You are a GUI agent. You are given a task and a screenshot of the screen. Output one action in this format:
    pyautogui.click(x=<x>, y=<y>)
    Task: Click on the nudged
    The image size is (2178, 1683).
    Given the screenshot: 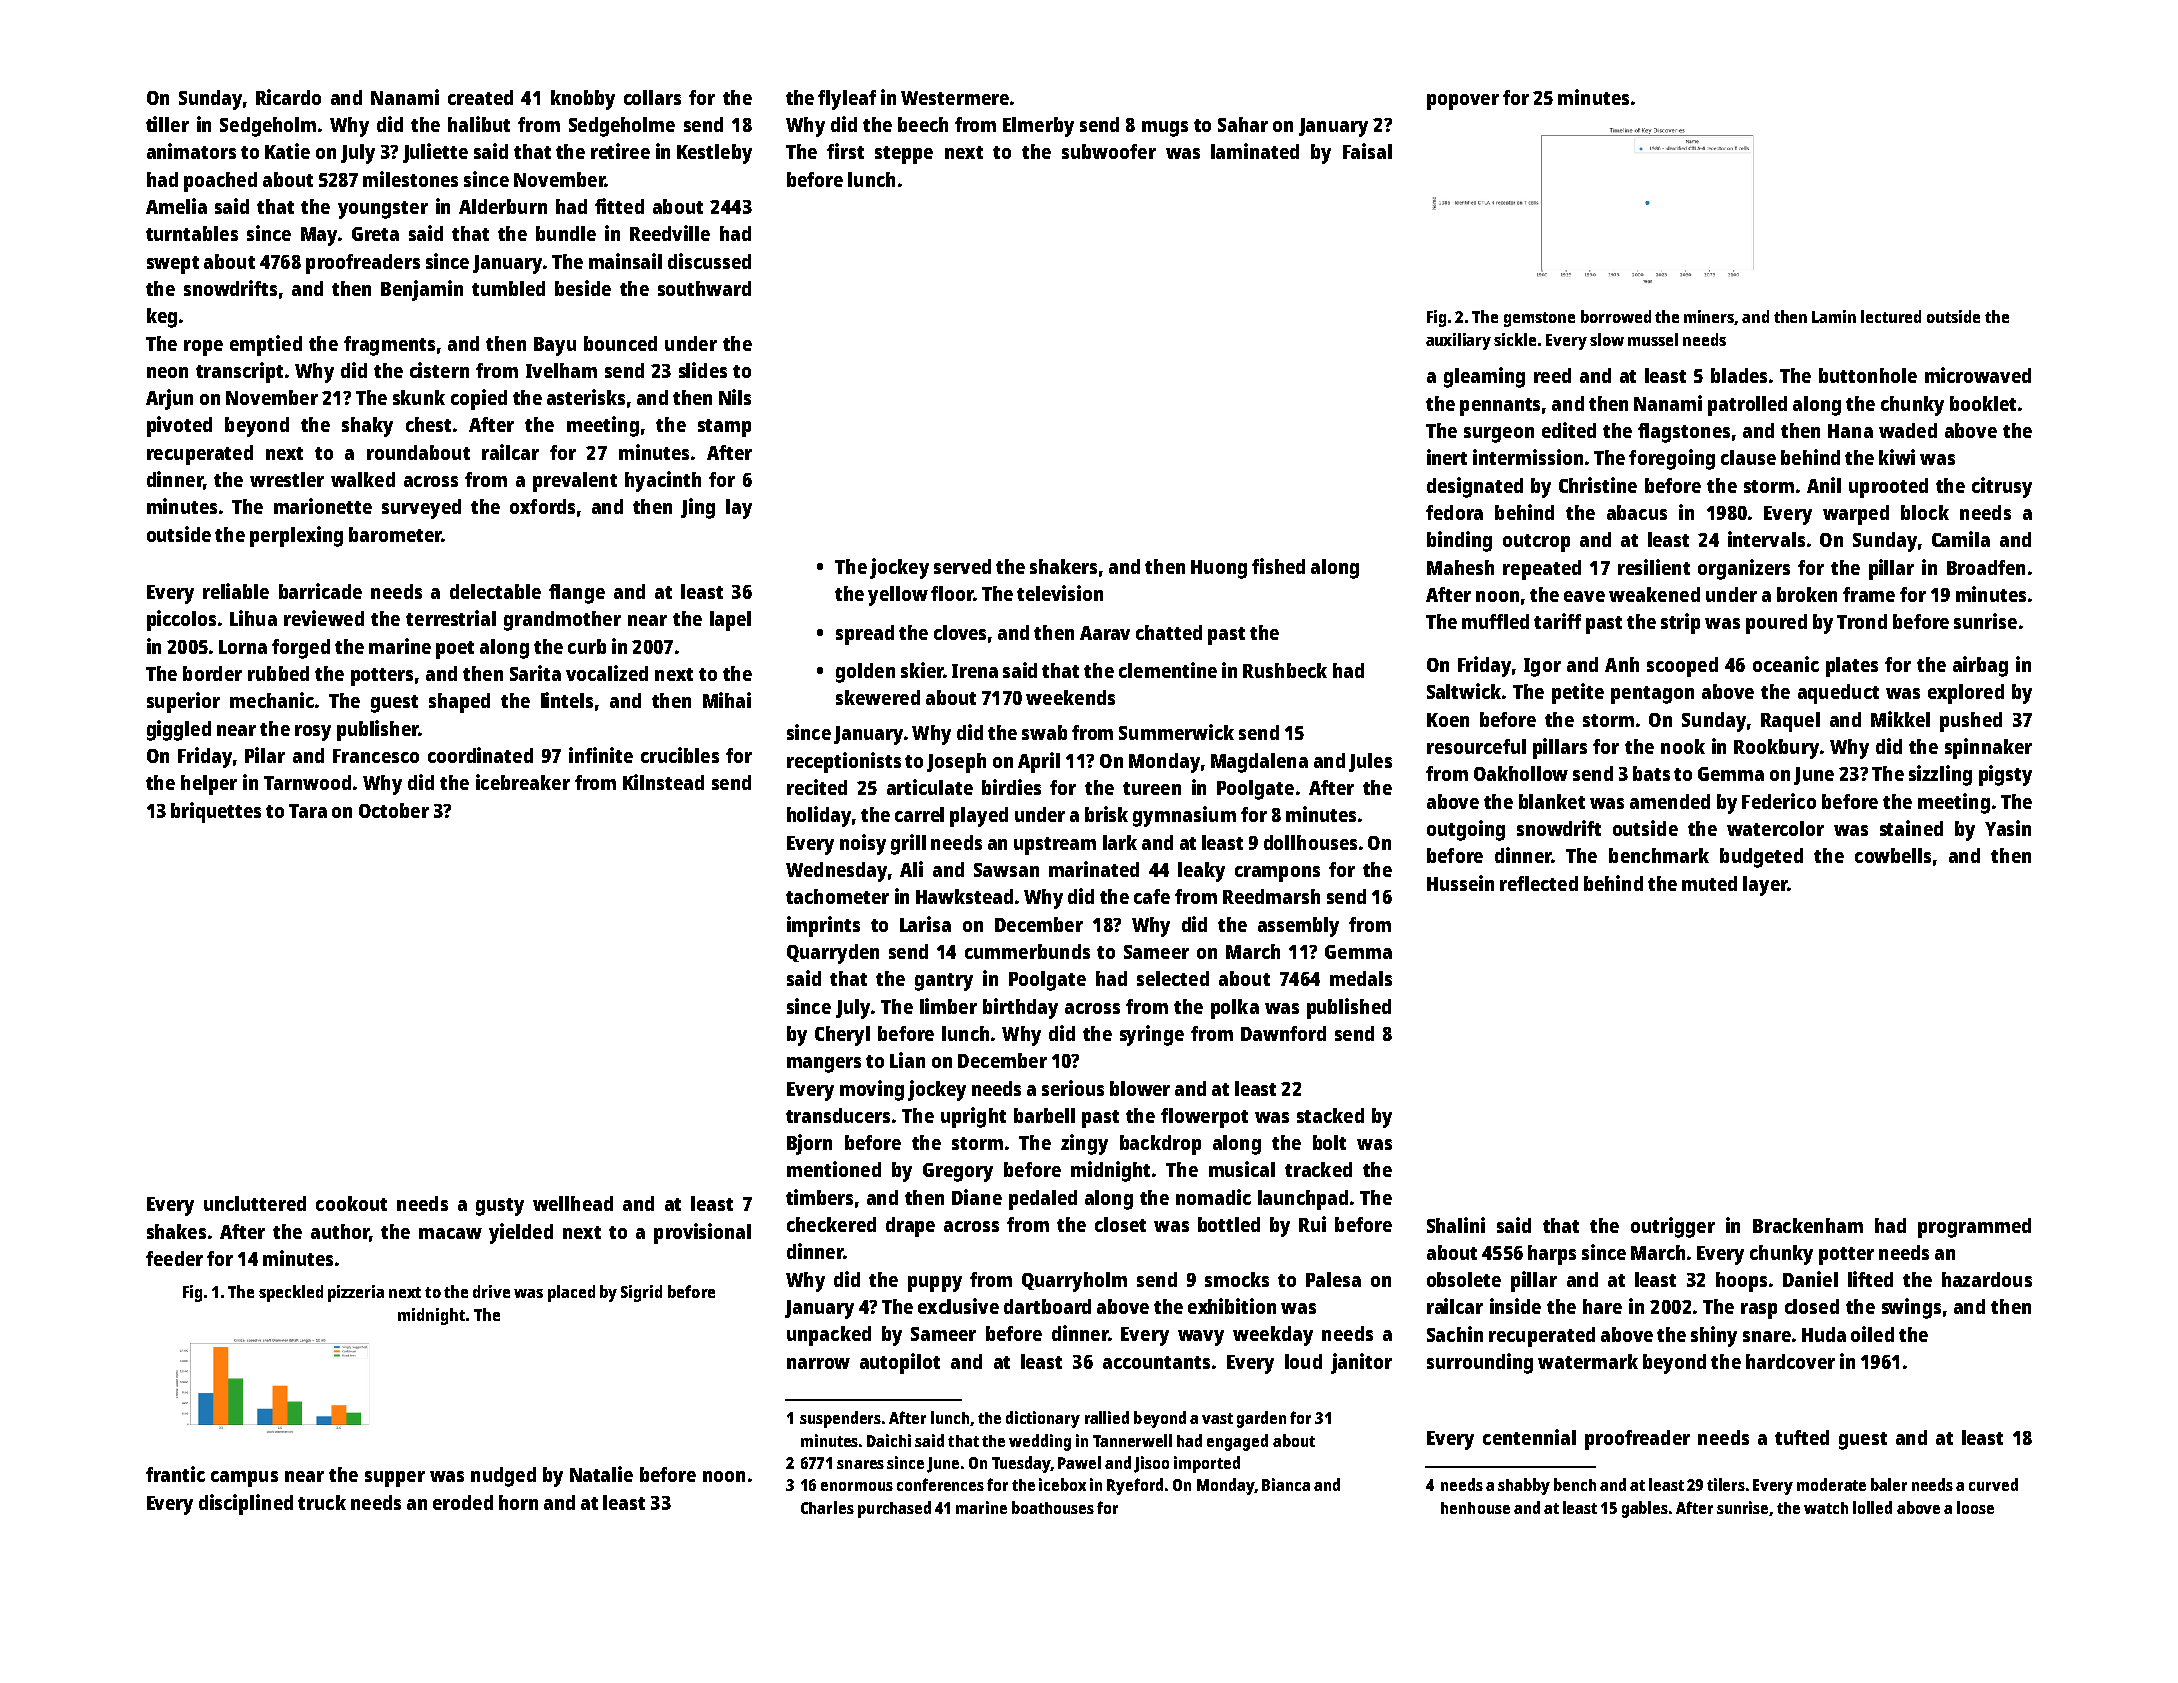 What is the action you would take?
    pyautogui.click(x=503, y=1477)
